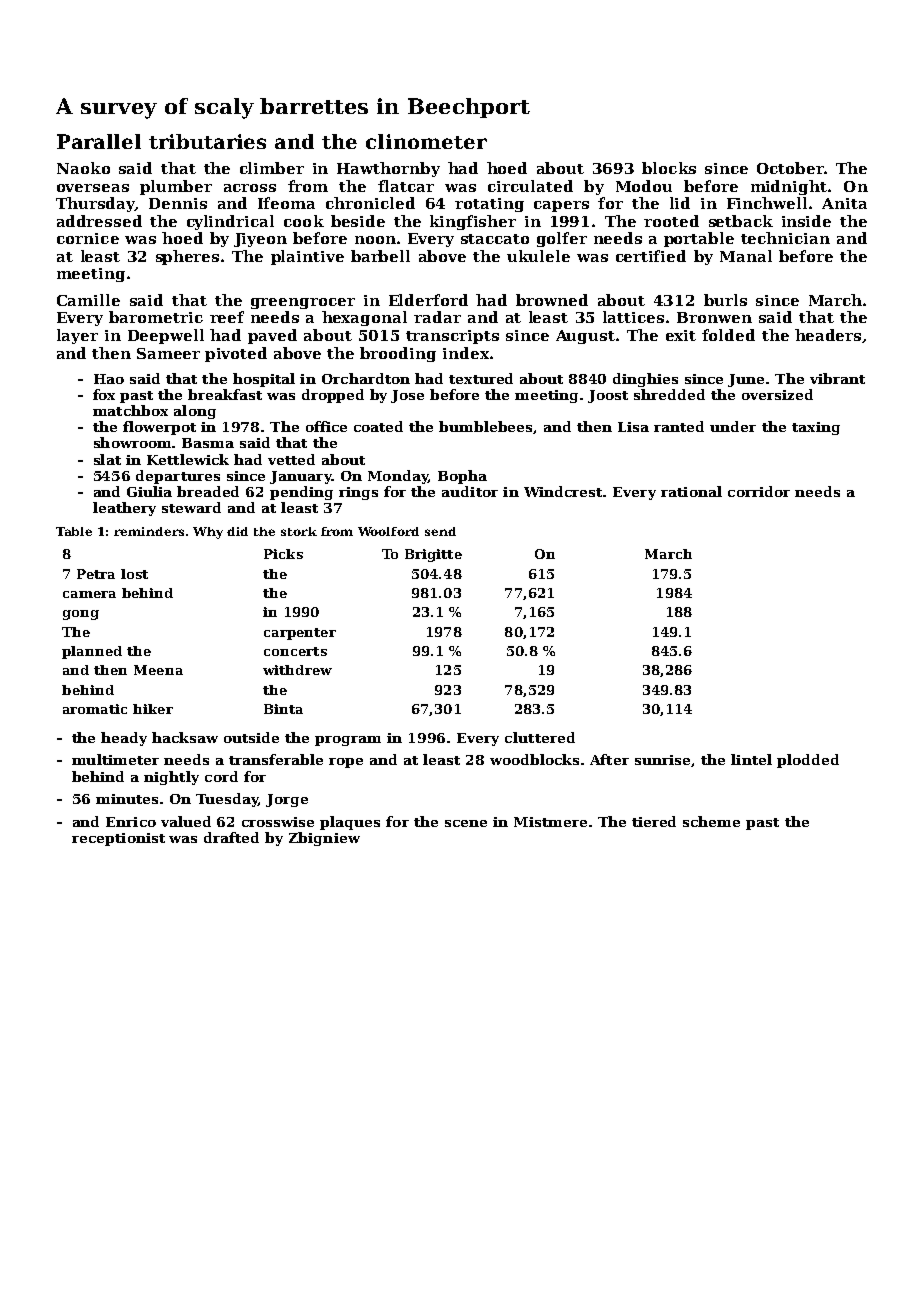  Describe the element at coordinates (297, 670) in the screenshot. I see `withdrew` at that location.
